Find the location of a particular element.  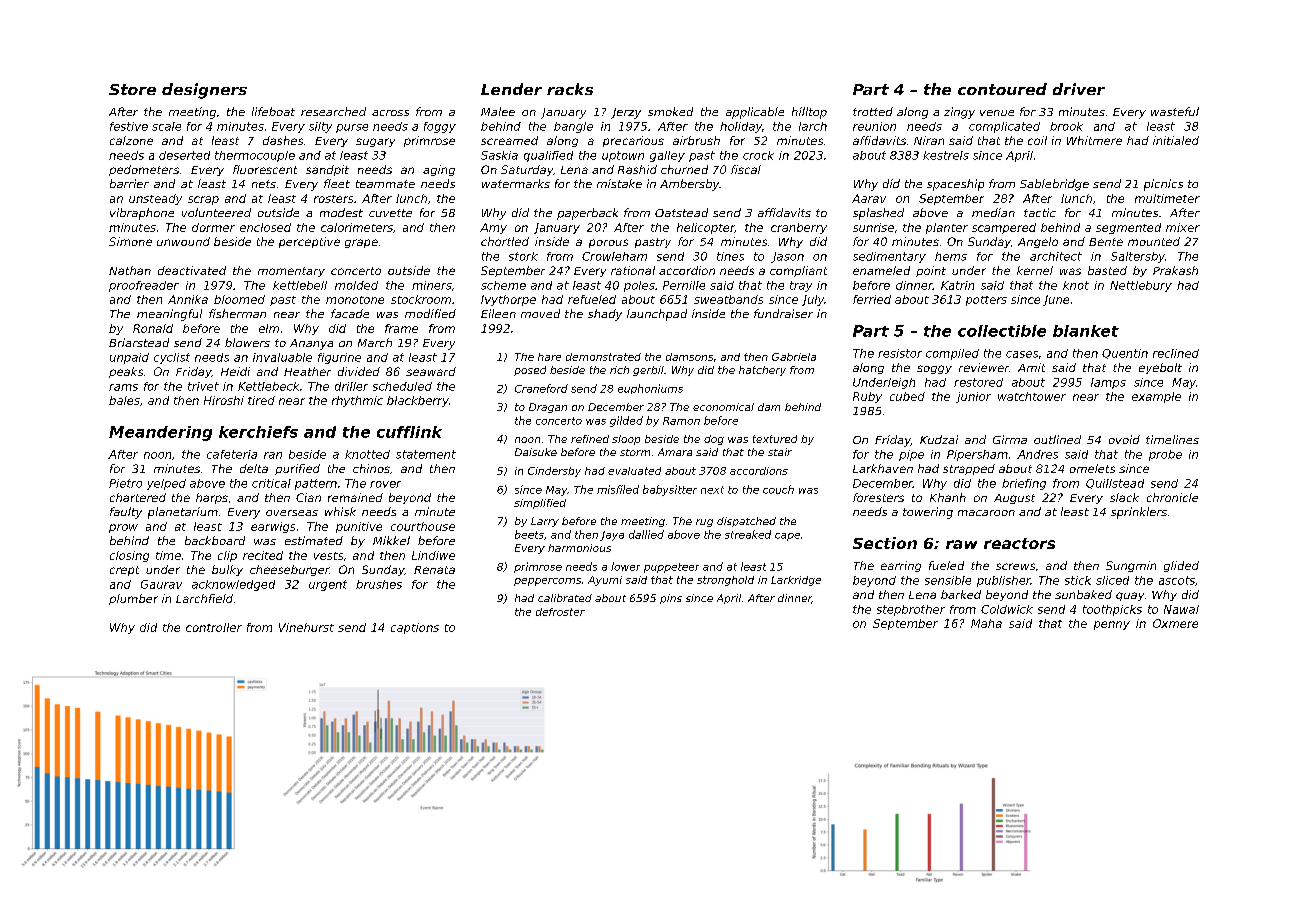

proofreader is located at coordinates (144, 286).
